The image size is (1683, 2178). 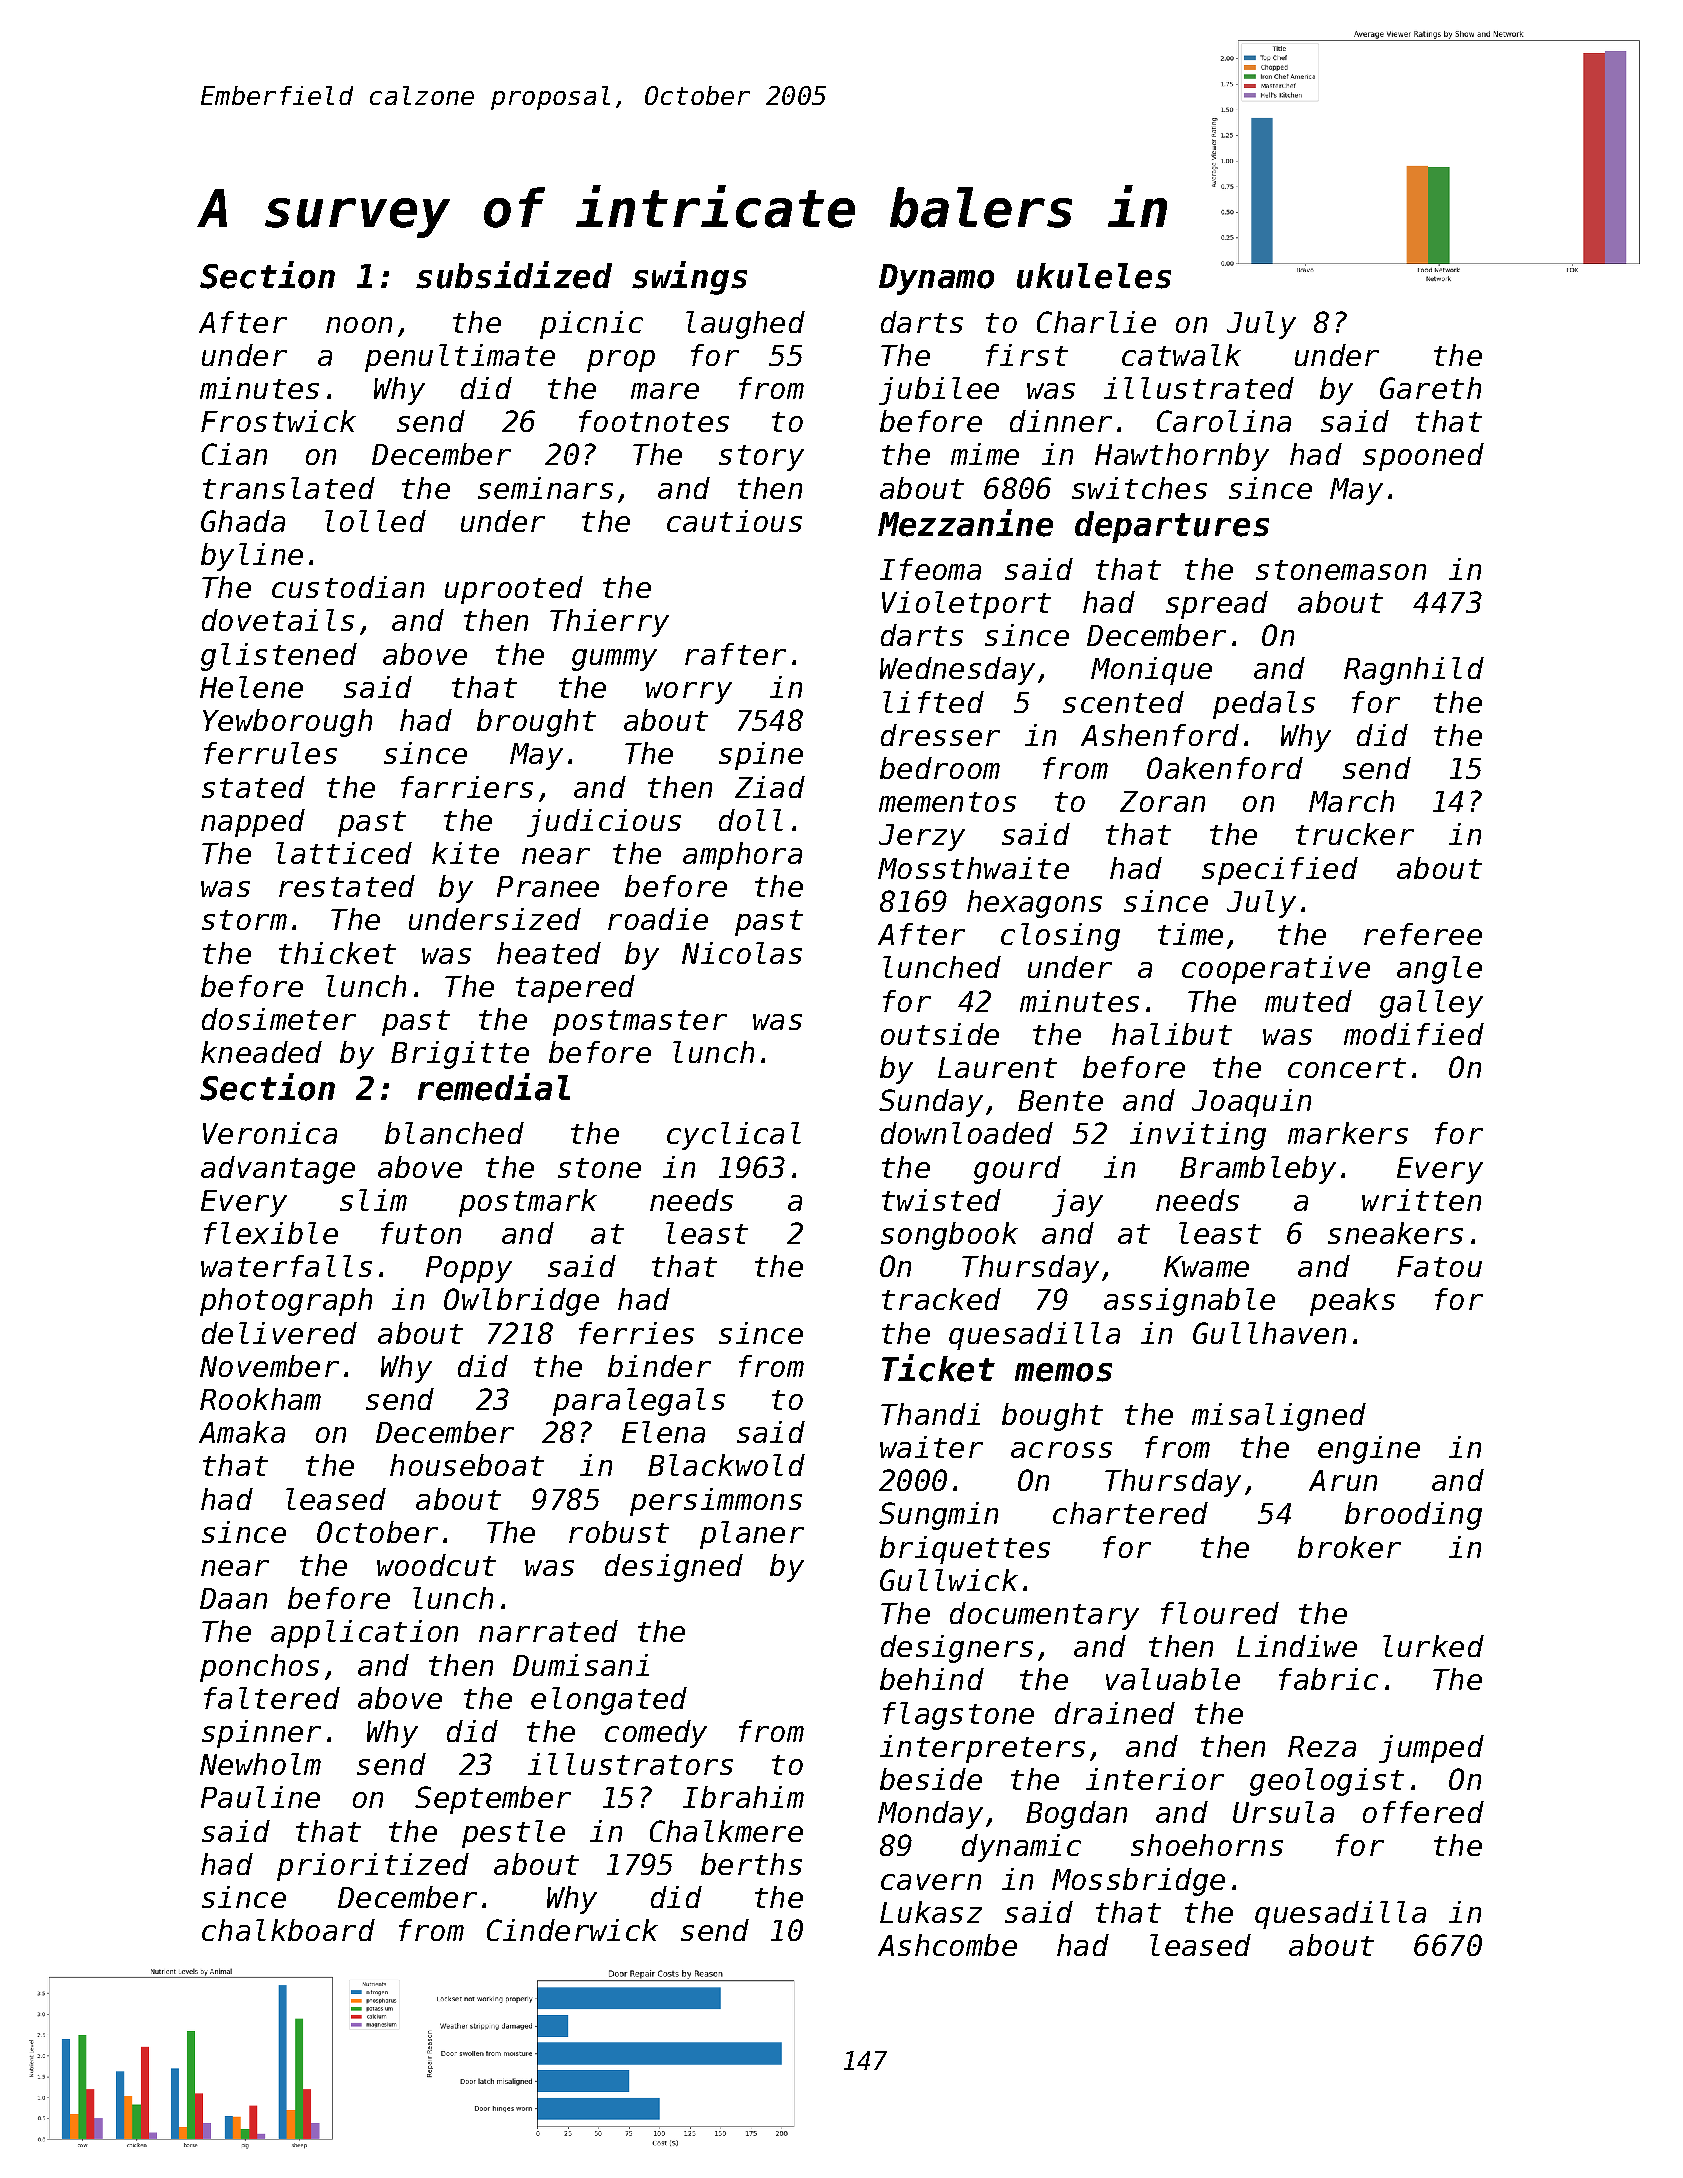 What do you see at coordinates (1423, 457) in the screenshot?
I see `spooned` at bounding box center [1423, 457].
